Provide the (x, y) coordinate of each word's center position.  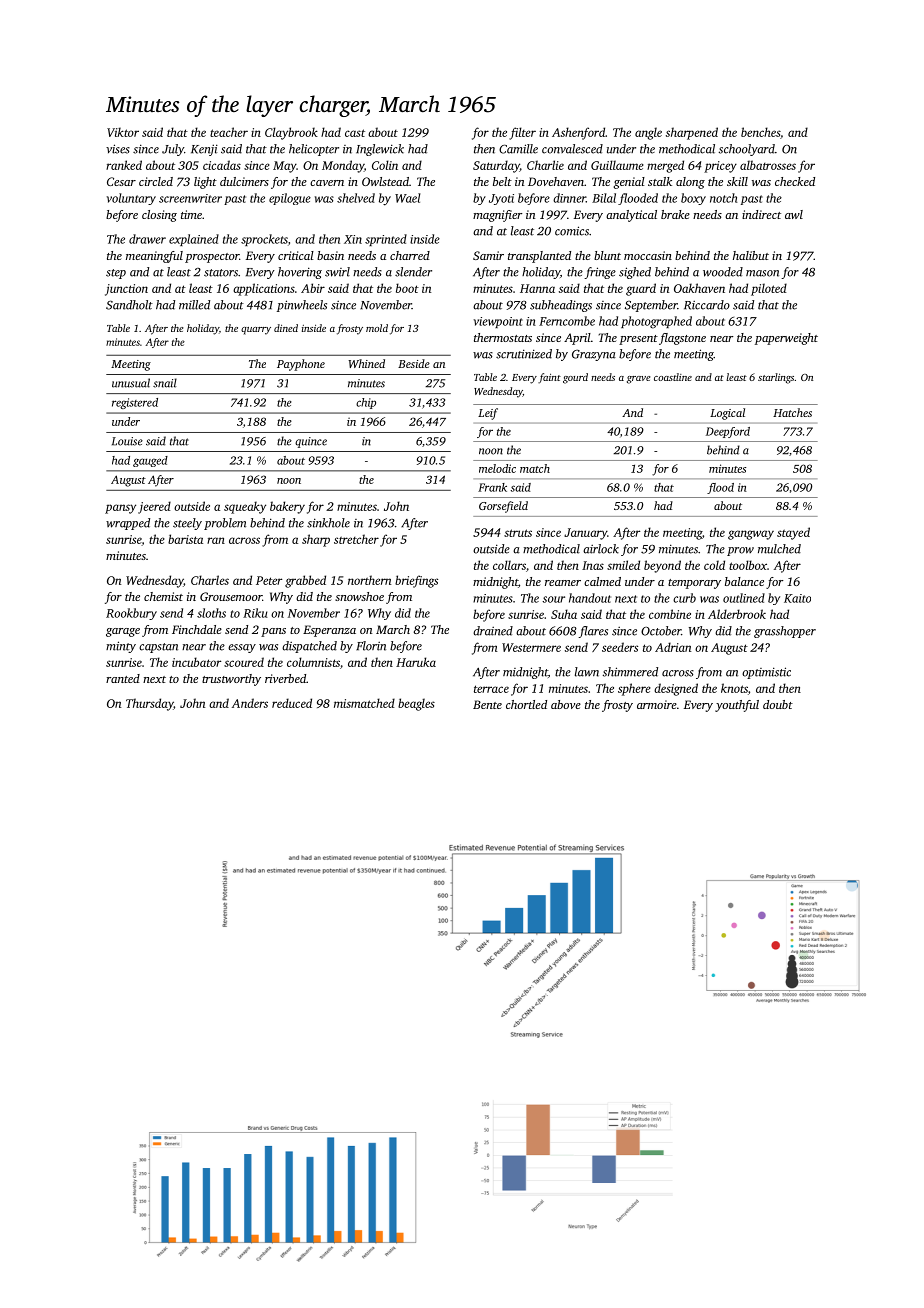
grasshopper (785, 632)
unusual (131, 383)
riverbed (285, 678)
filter (522, 133)
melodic (497, 468)
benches (760, 132)
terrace (491, 689)
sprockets (264, 240)
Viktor (123, 132)
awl (794, 214)
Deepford (728, 432)
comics (572, 231)
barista (185, 539)
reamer (563, 583)
